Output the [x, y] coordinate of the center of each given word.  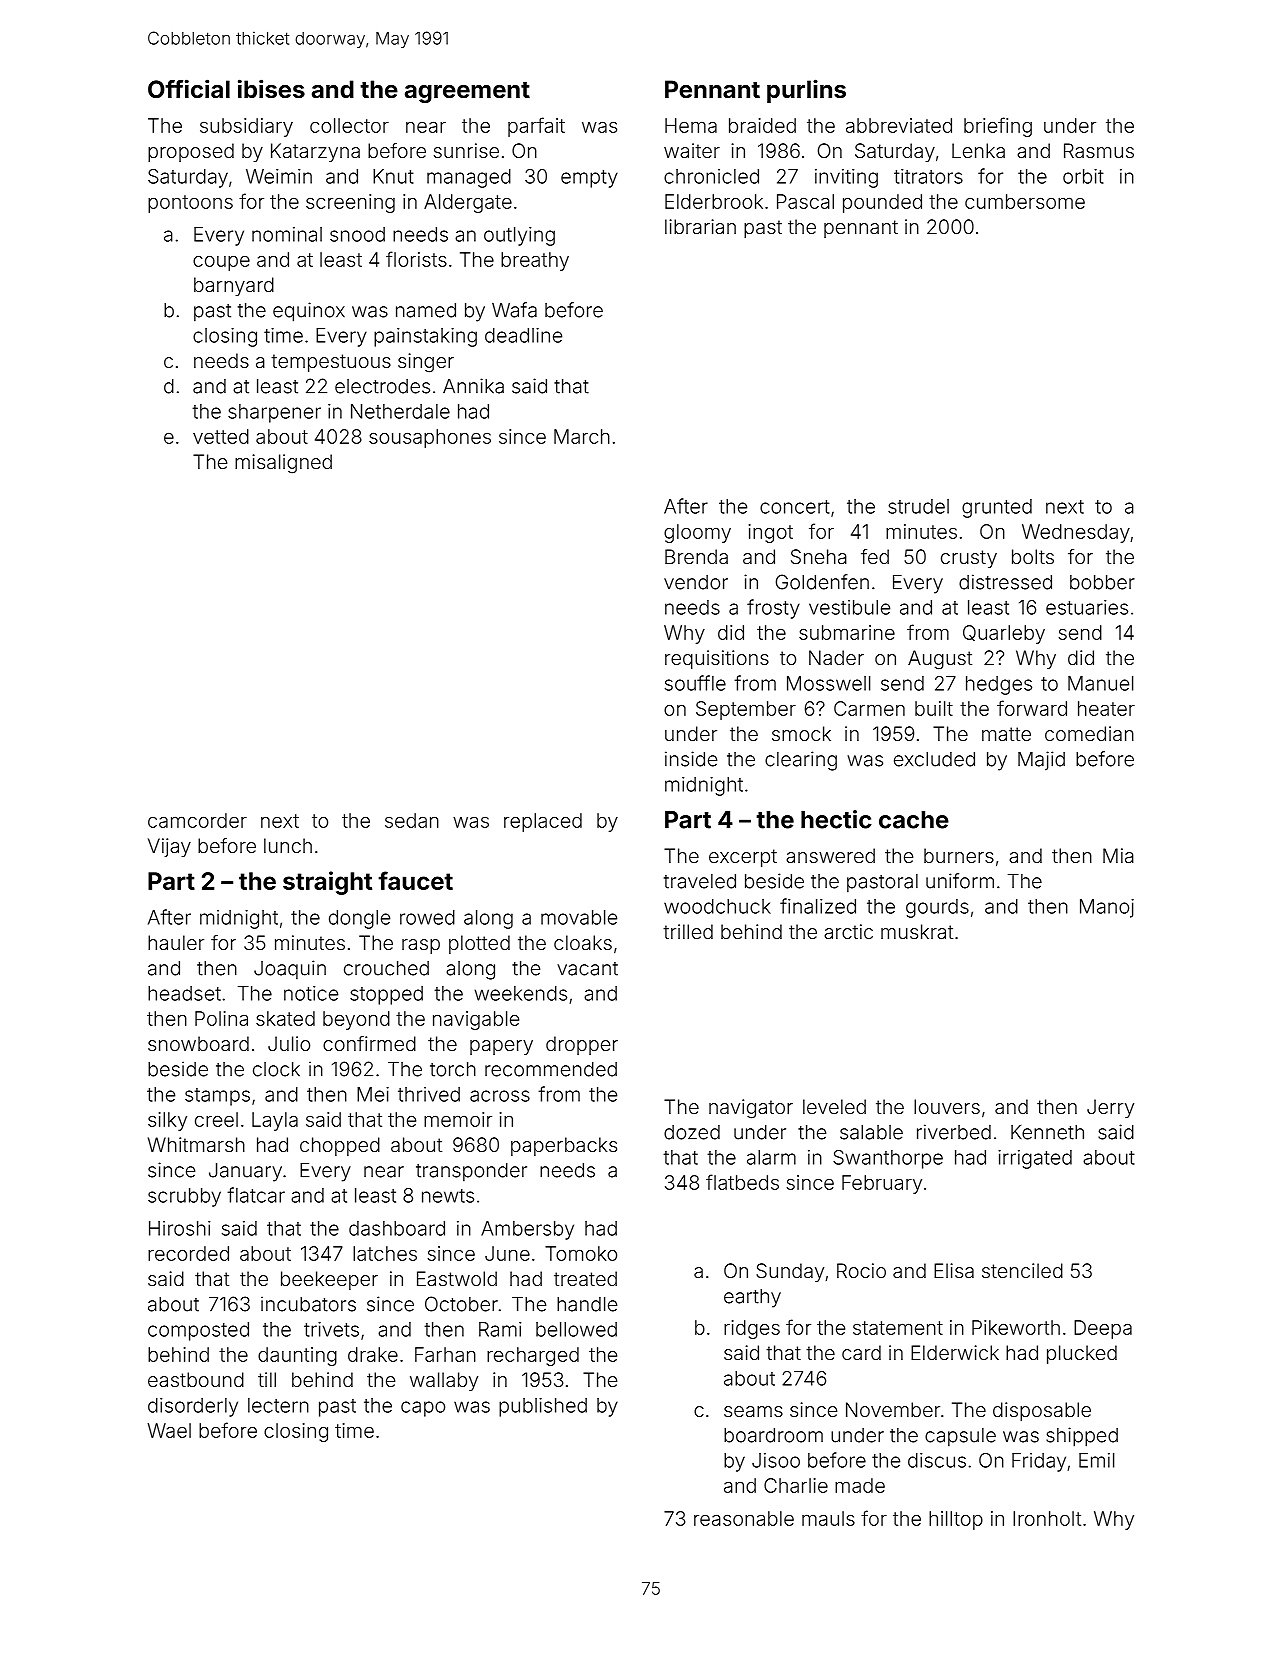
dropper [582, 1045]
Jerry [1110, 1108]
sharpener [274, 413]
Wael [169, 1430]
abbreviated [899, 125]
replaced [543, 822]
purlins [806, 91]
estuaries [1087, 607]
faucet [415, 880]
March [582, 436]
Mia [1118, 855]
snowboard [198, 1043]
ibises [271, 88]
